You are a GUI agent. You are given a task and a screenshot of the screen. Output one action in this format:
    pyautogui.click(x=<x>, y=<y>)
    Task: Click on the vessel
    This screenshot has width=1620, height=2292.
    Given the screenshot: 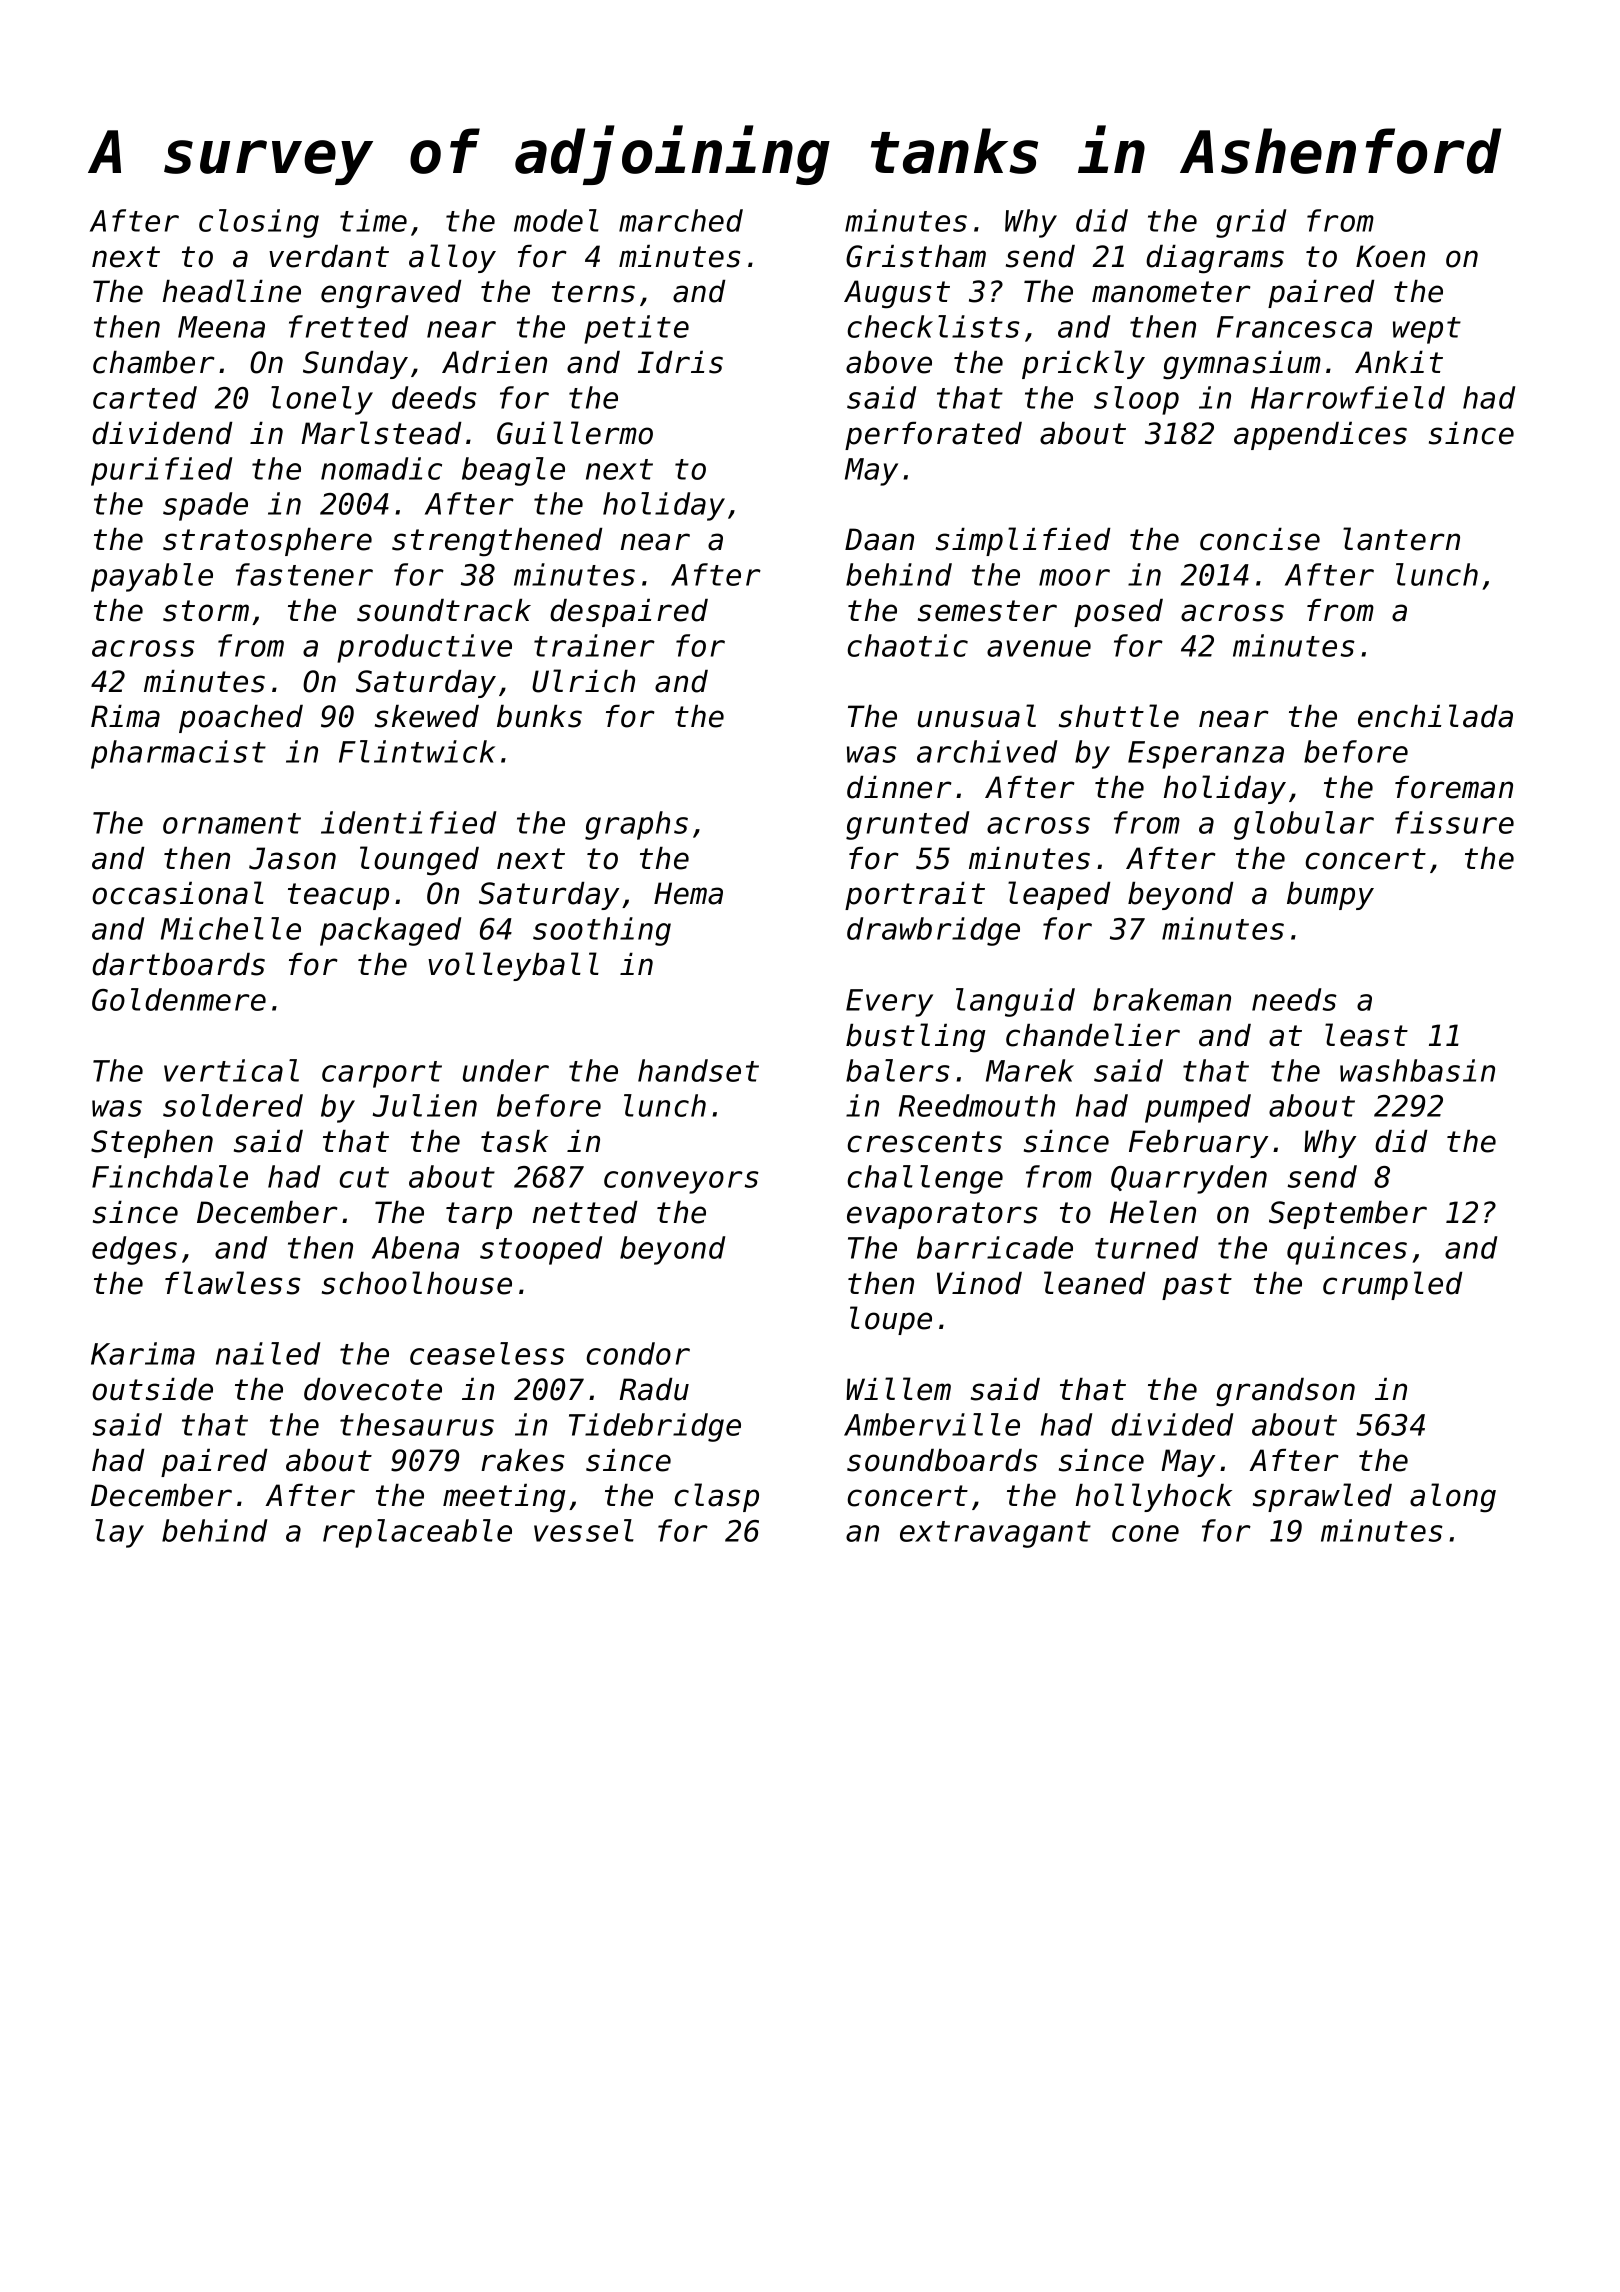 What is the action you would take?
    pyautogui.click(x=584, y=1530)
